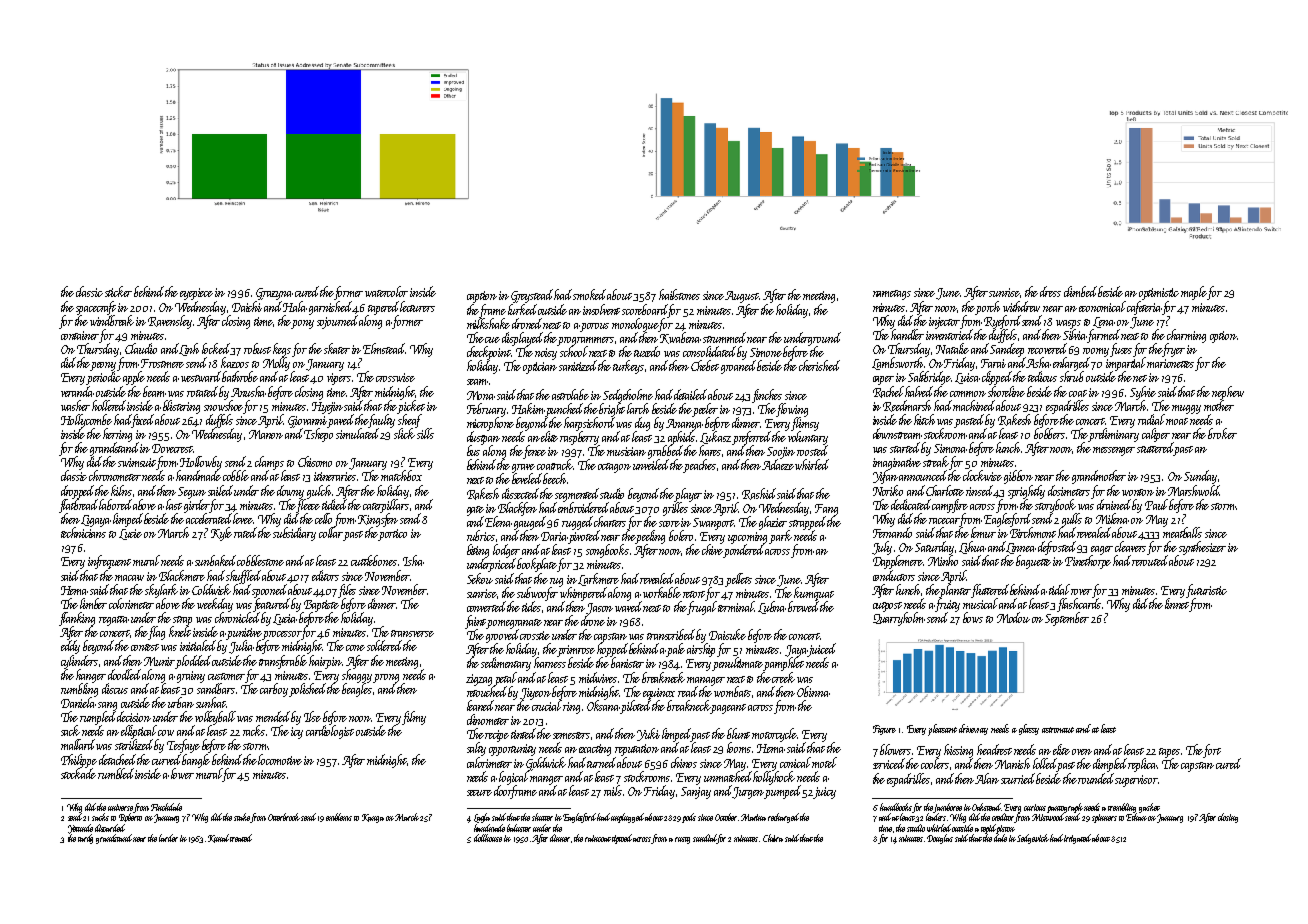 Image resolution: width=1308 pixels, height=924 pixels. Describe the element at coordinates (752, 438) in the screenshot. I see `preferred` at that location.
